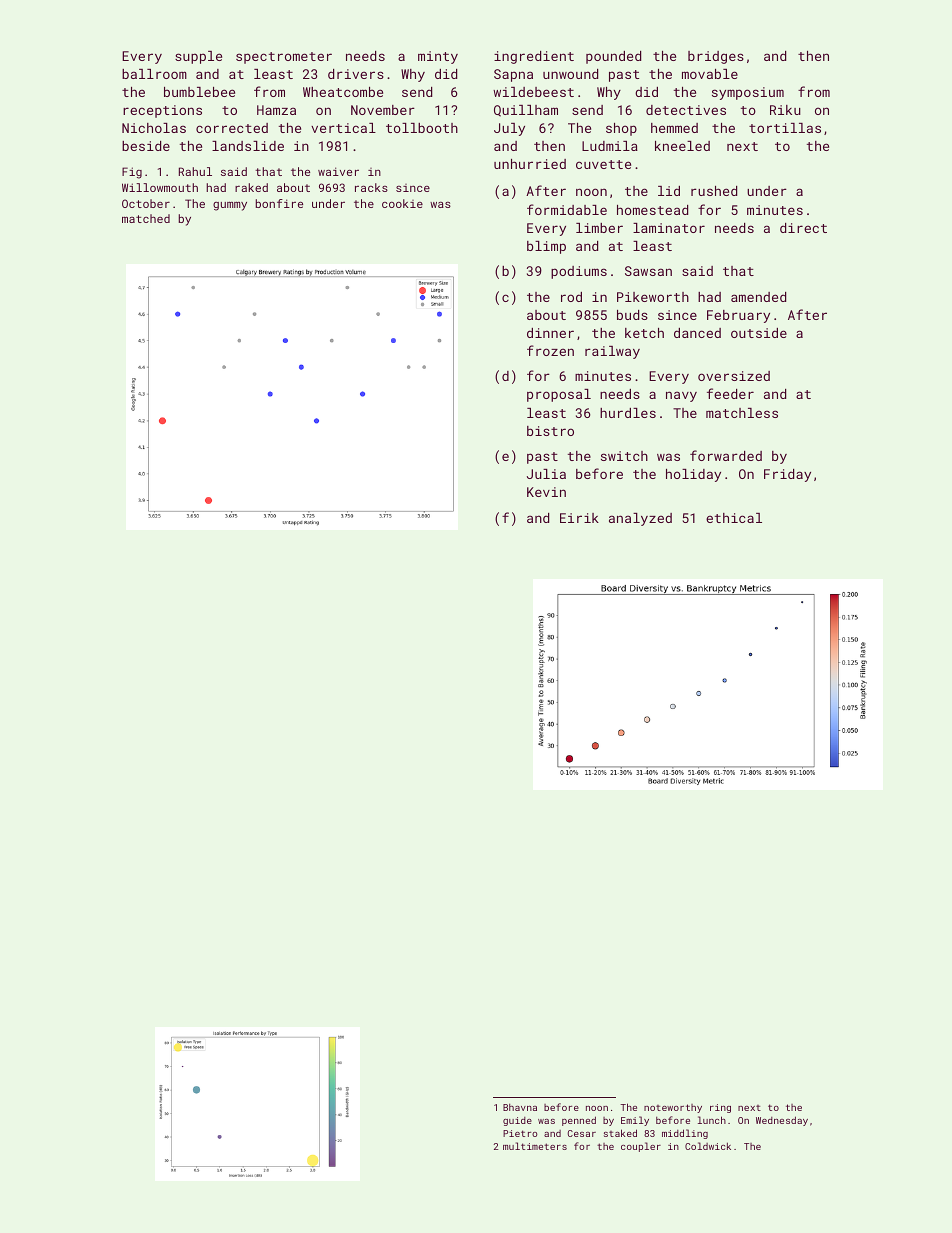 Image resolution: width=952 pixels, height=1233 pixels. Describe the element at coordinates (279, 203) in the page. I see `bonfire` at that location.
